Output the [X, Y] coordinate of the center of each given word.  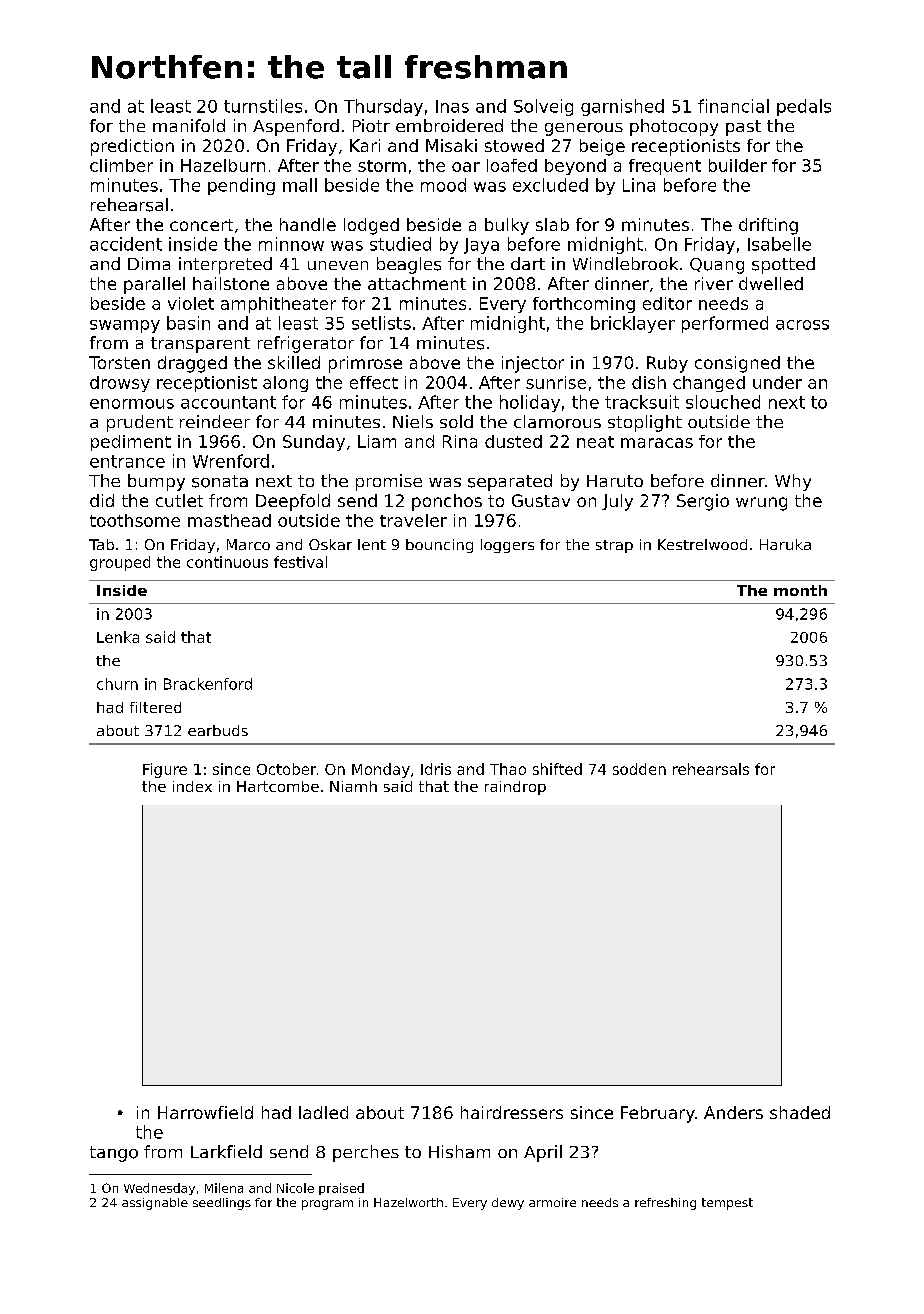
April [543, 1153]
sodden [639, 769]
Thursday [383, 107]
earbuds [218, 730]
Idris [436, 769]
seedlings [222, 1204]
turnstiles [263, 106]
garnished [622, 107]
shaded [800, 1112]
